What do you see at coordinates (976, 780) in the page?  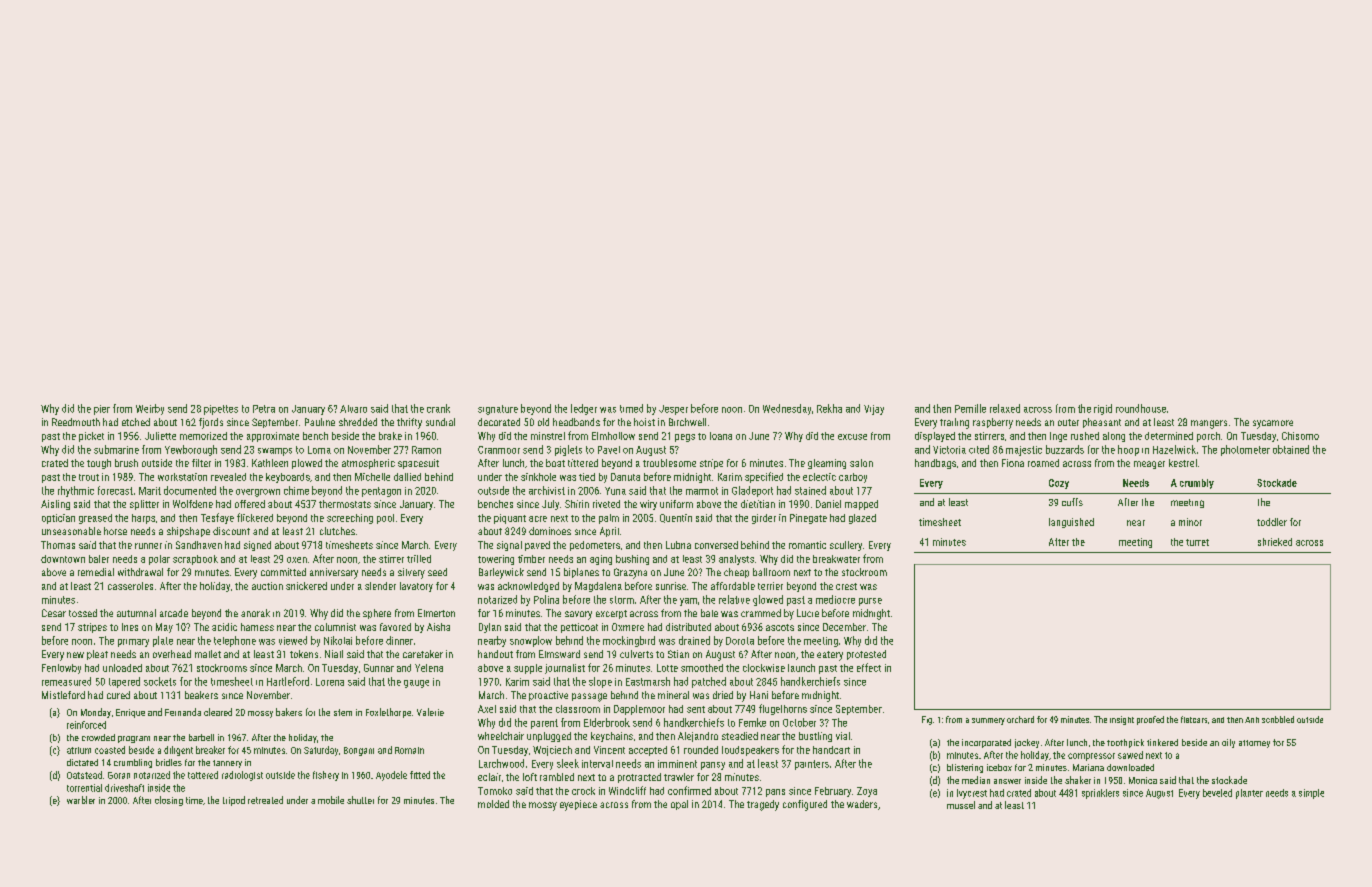 I see `median` at bounding box center [976, 780].
